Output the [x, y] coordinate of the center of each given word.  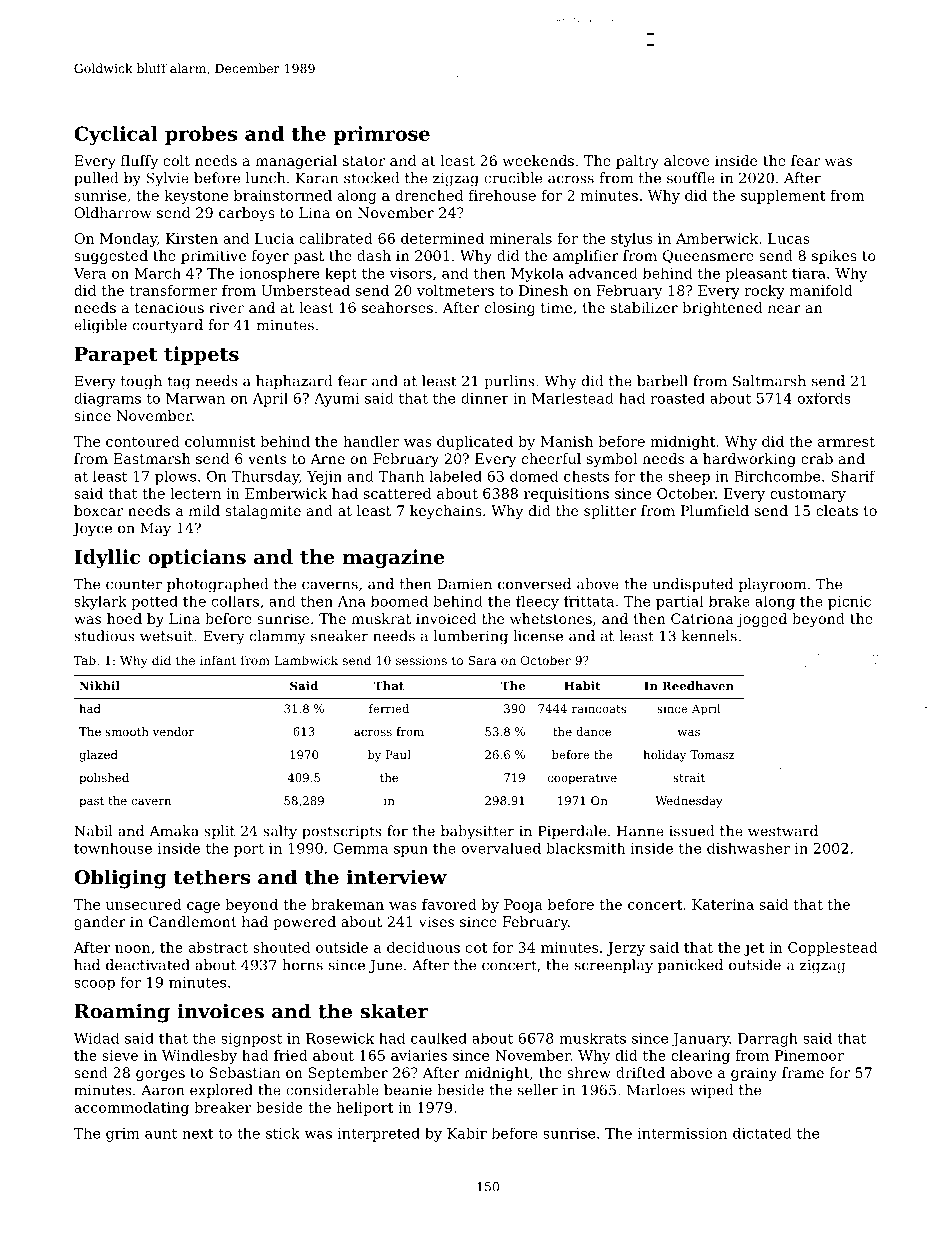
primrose [381, 135]
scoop [94, 985]
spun [411, 851]
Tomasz [712, 754]
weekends [538, 160]
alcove [686, 160]
